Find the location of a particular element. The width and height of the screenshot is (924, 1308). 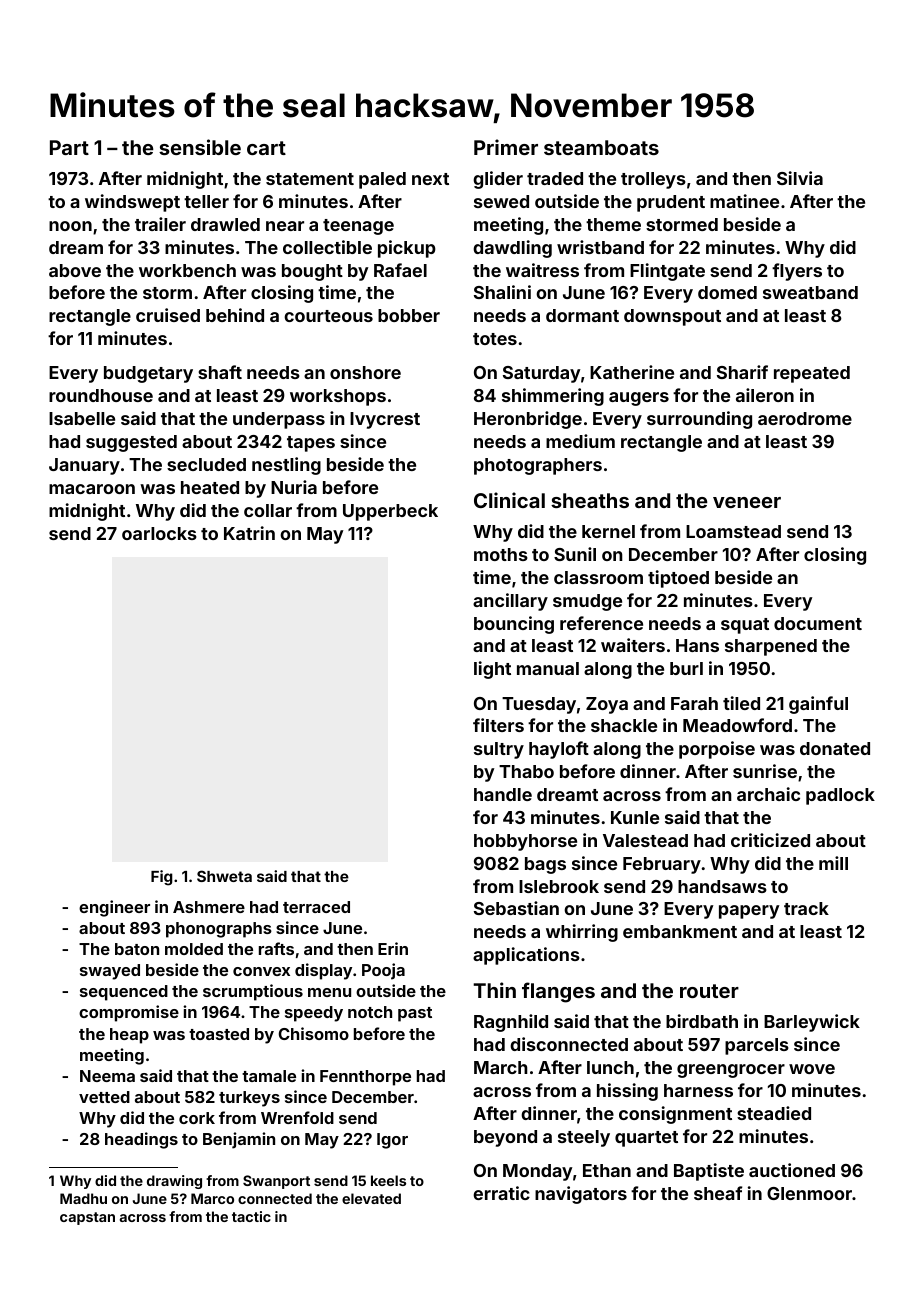

totes is located at coordinates (495, 339).
